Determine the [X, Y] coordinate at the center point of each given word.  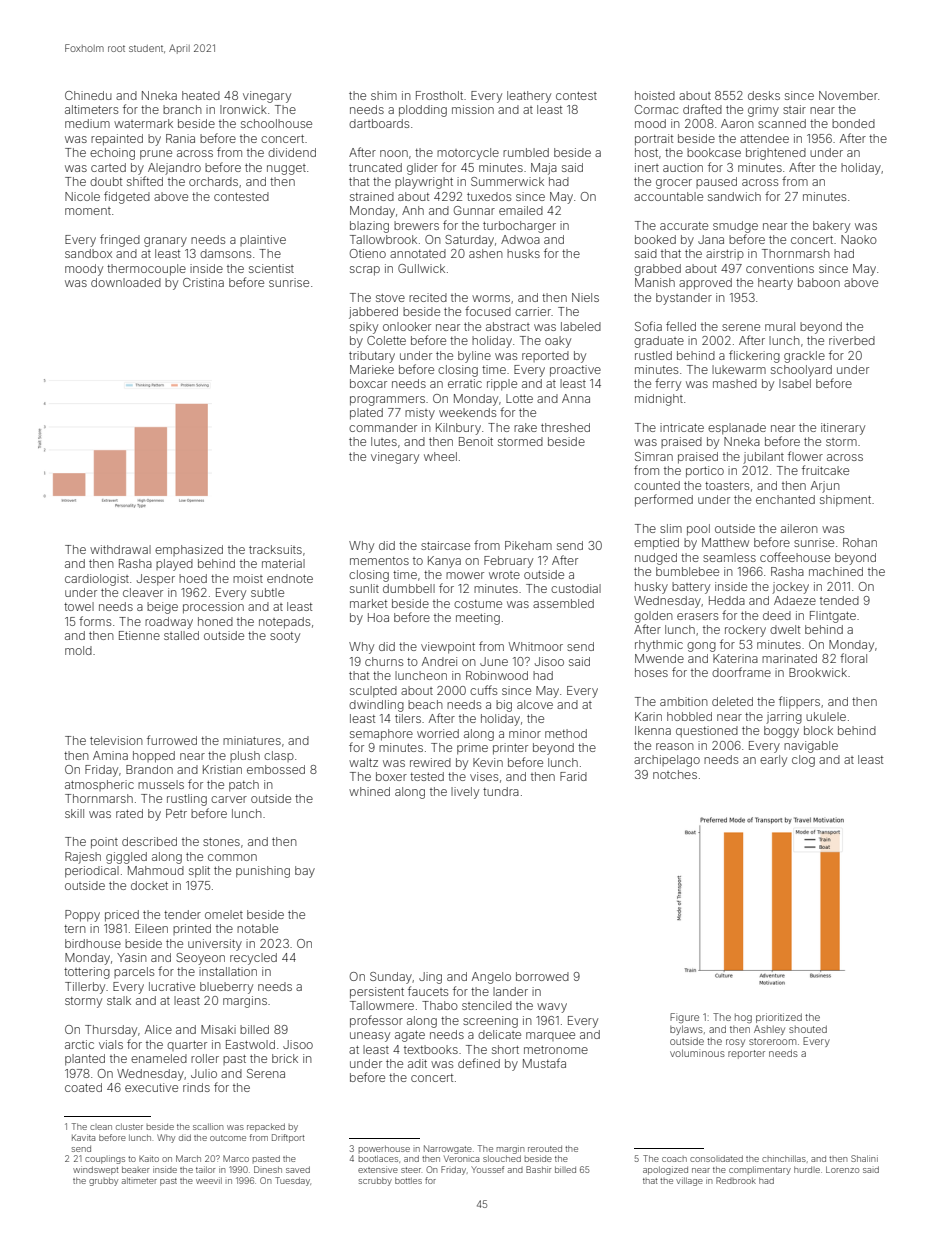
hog [743, 1018]
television [116, 740]
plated [366, 414]
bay [305, 872]
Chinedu [88, 95]
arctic [79, 1044]
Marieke [372, 369]
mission [473, 109]
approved [705, 284]
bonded [853, 123]
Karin [648, 716]
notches [675, 774]
